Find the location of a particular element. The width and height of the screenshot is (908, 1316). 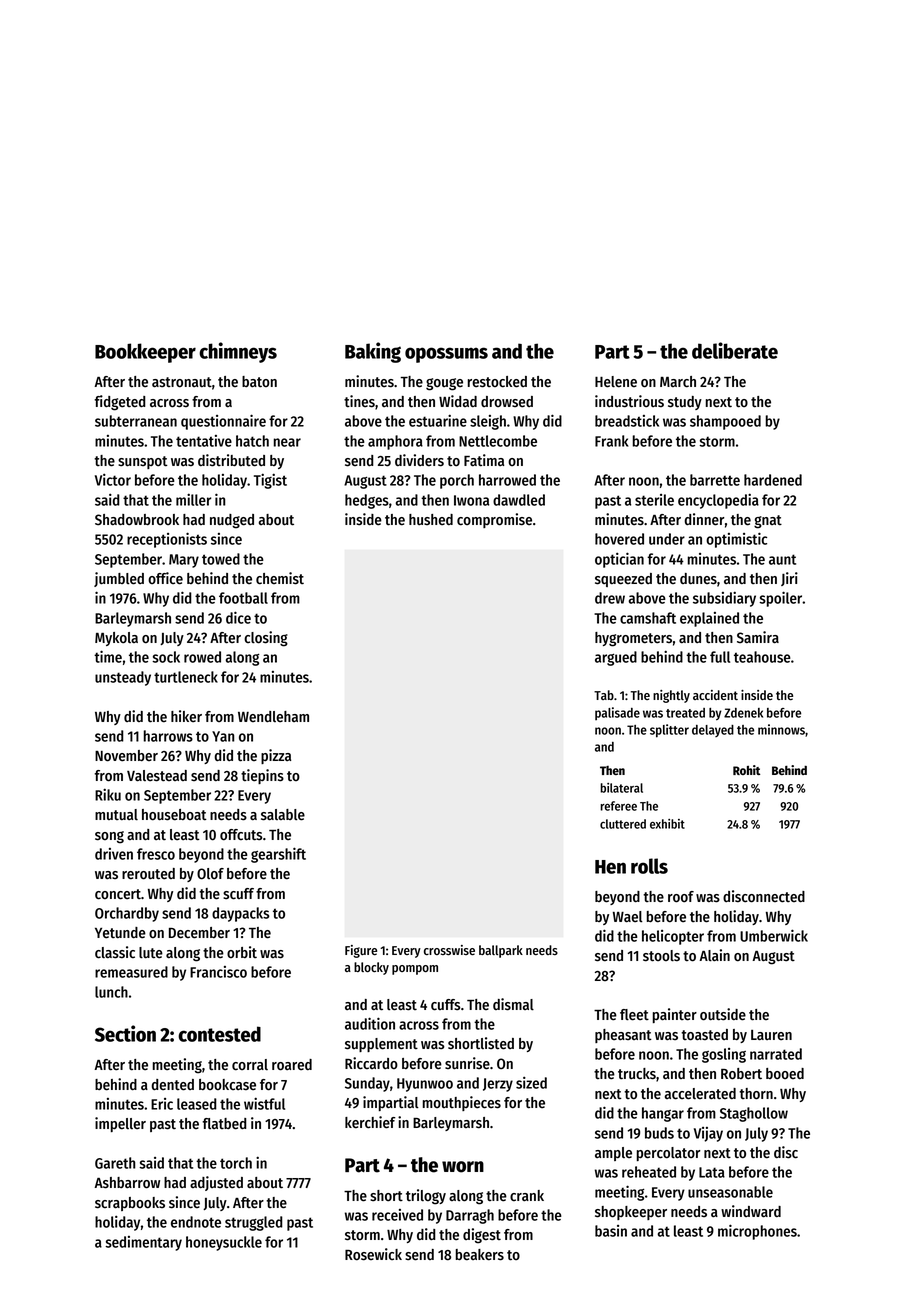

scrapbooks is located at coordinates (130, 1204).
